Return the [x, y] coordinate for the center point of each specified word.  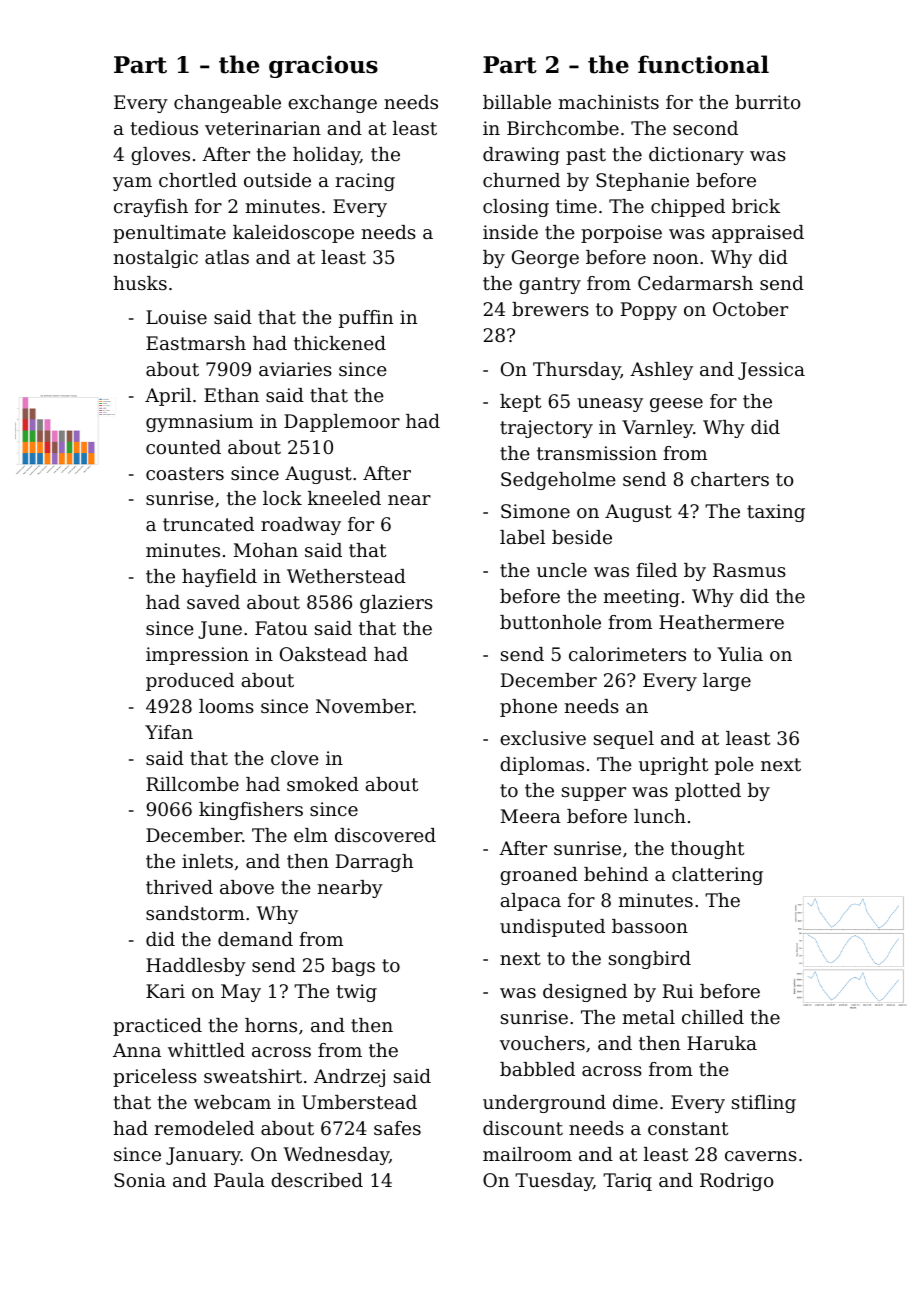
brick [756, 206]
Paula [239, 1180]
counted [183, 447]
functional [703, 64]
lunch [660, 816]
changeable [227, 104]
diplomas [542, 766]
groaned [539, 876]
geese [676, 405]
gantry [550, 285]
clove [295, 758]
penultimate [169, 234]
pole [734, 766]
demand [255, 939]
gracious [323, 66]
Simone [535, 511]
